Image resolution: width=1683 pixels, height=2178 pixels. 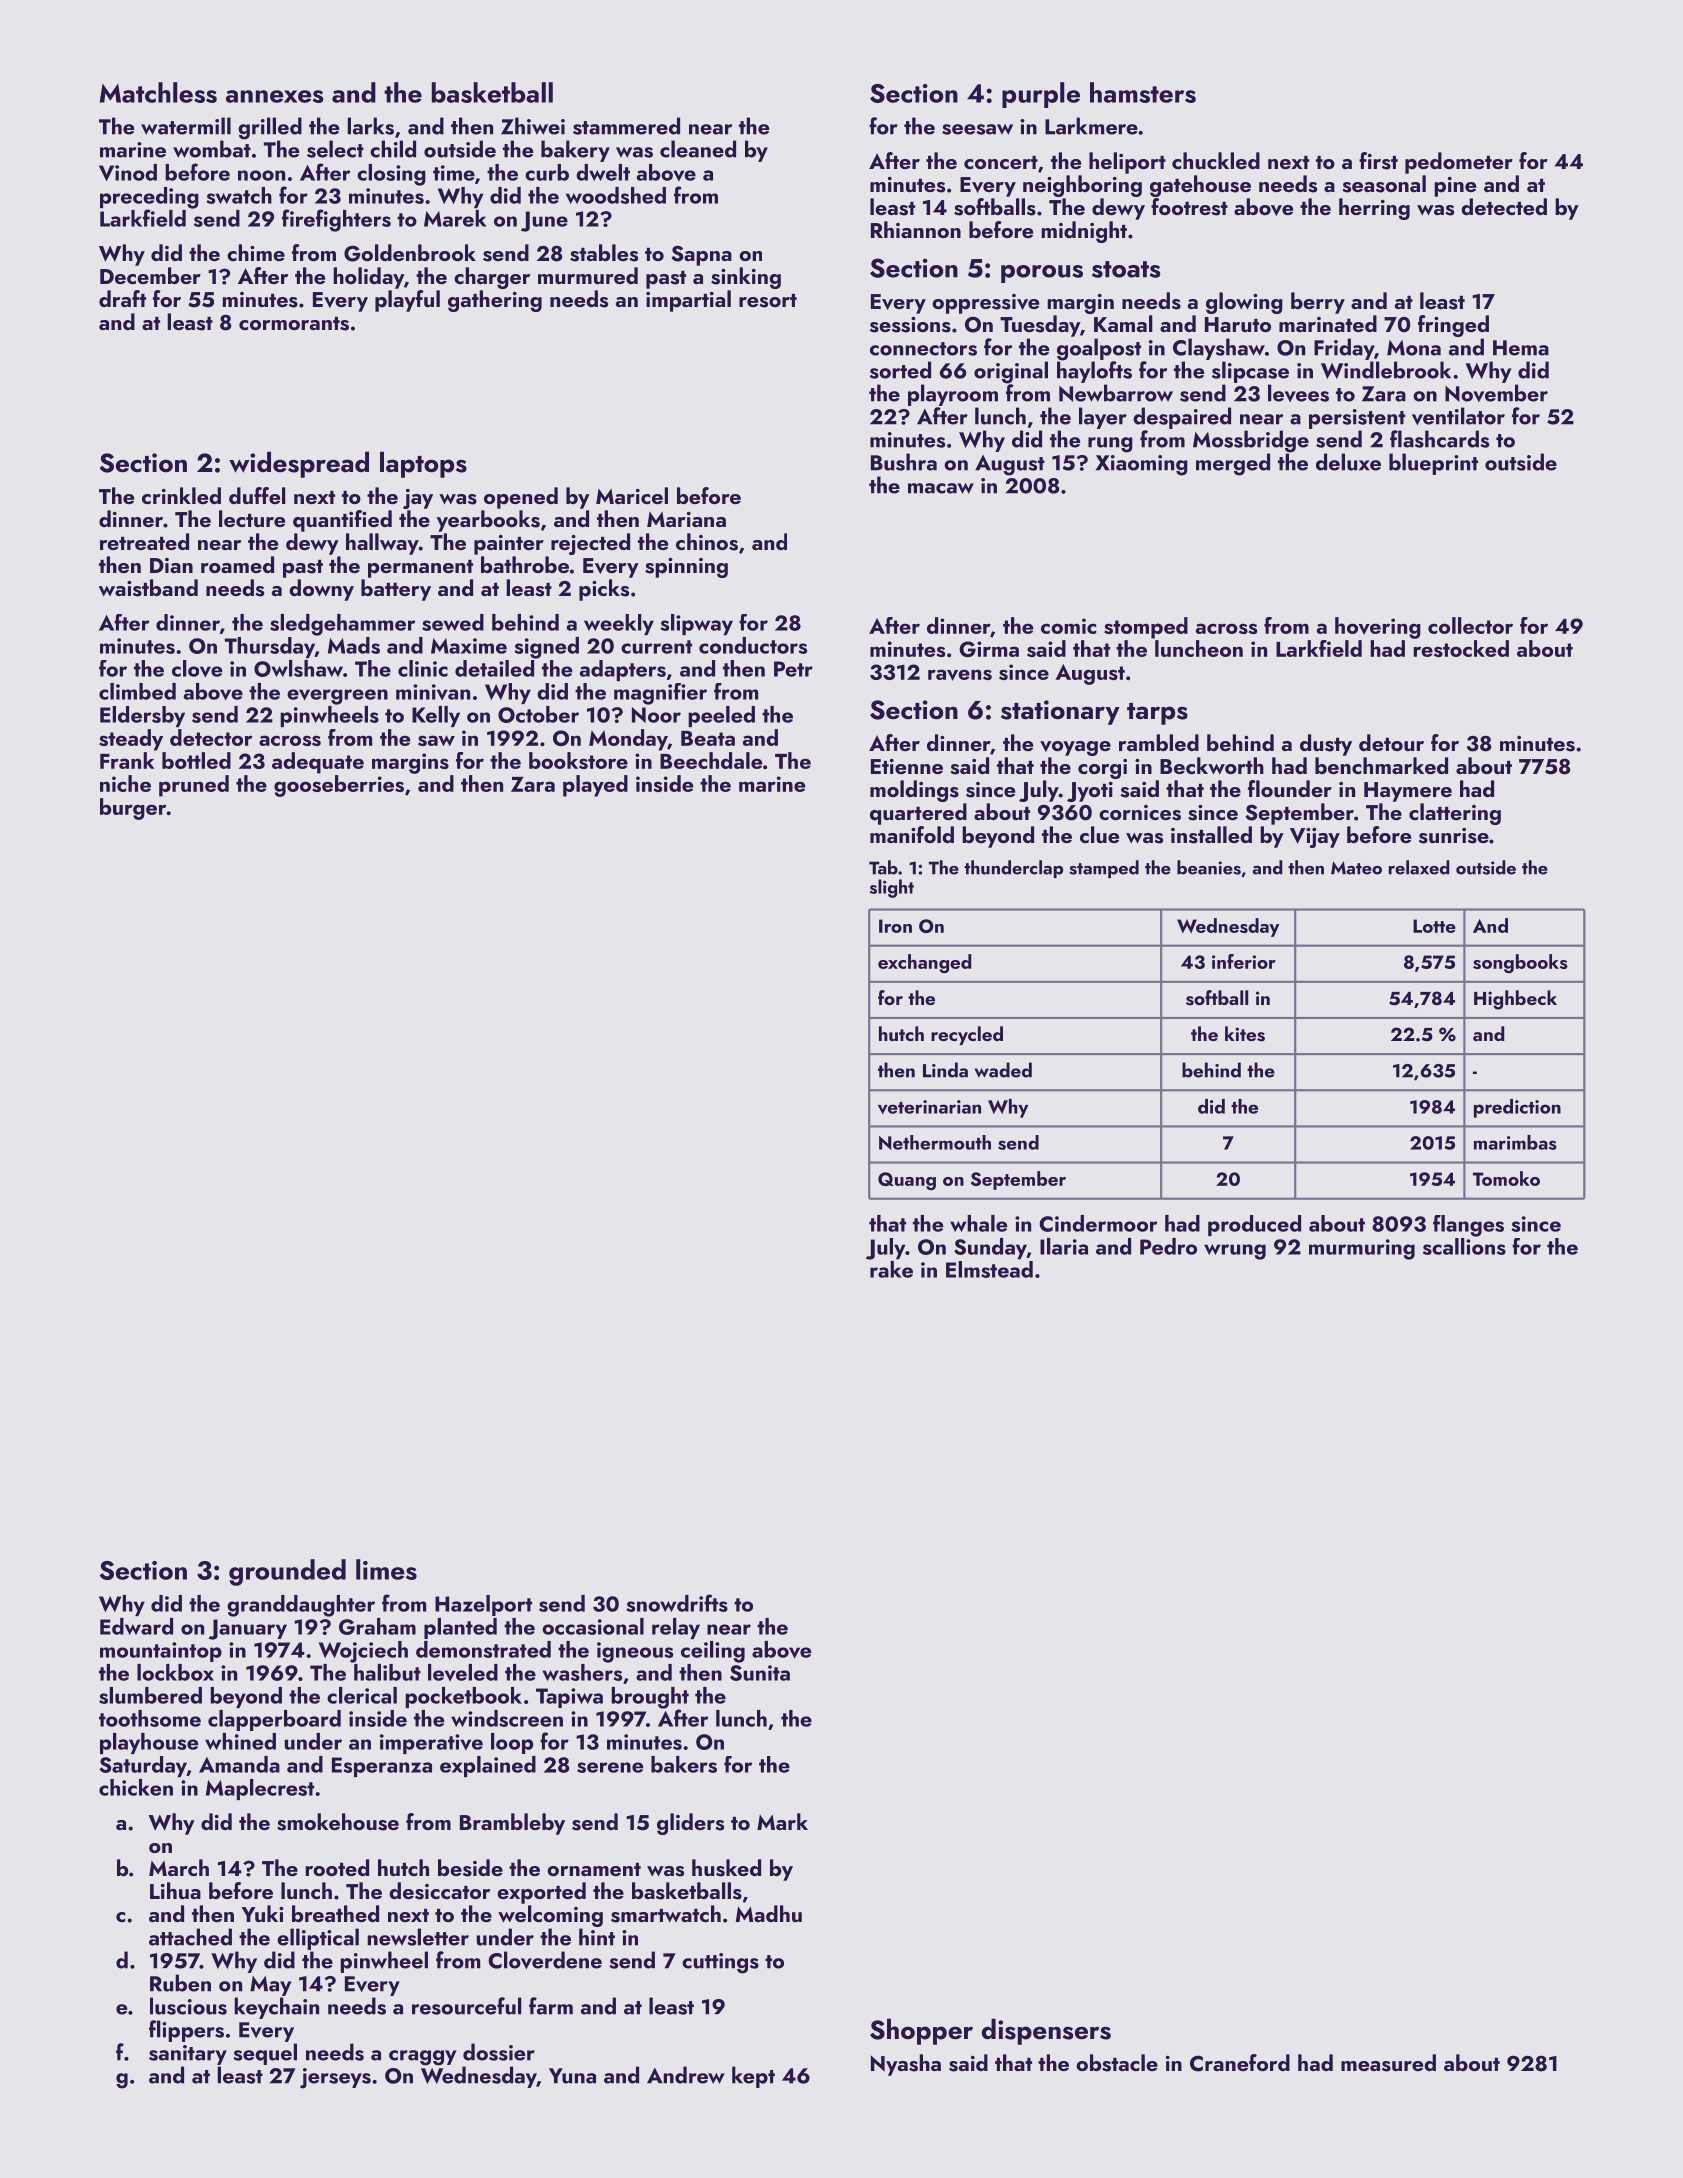 What do you see at coordinates (1470, 625) in the screenshot?
I see `collector` at bounding box center [1470, 625].
